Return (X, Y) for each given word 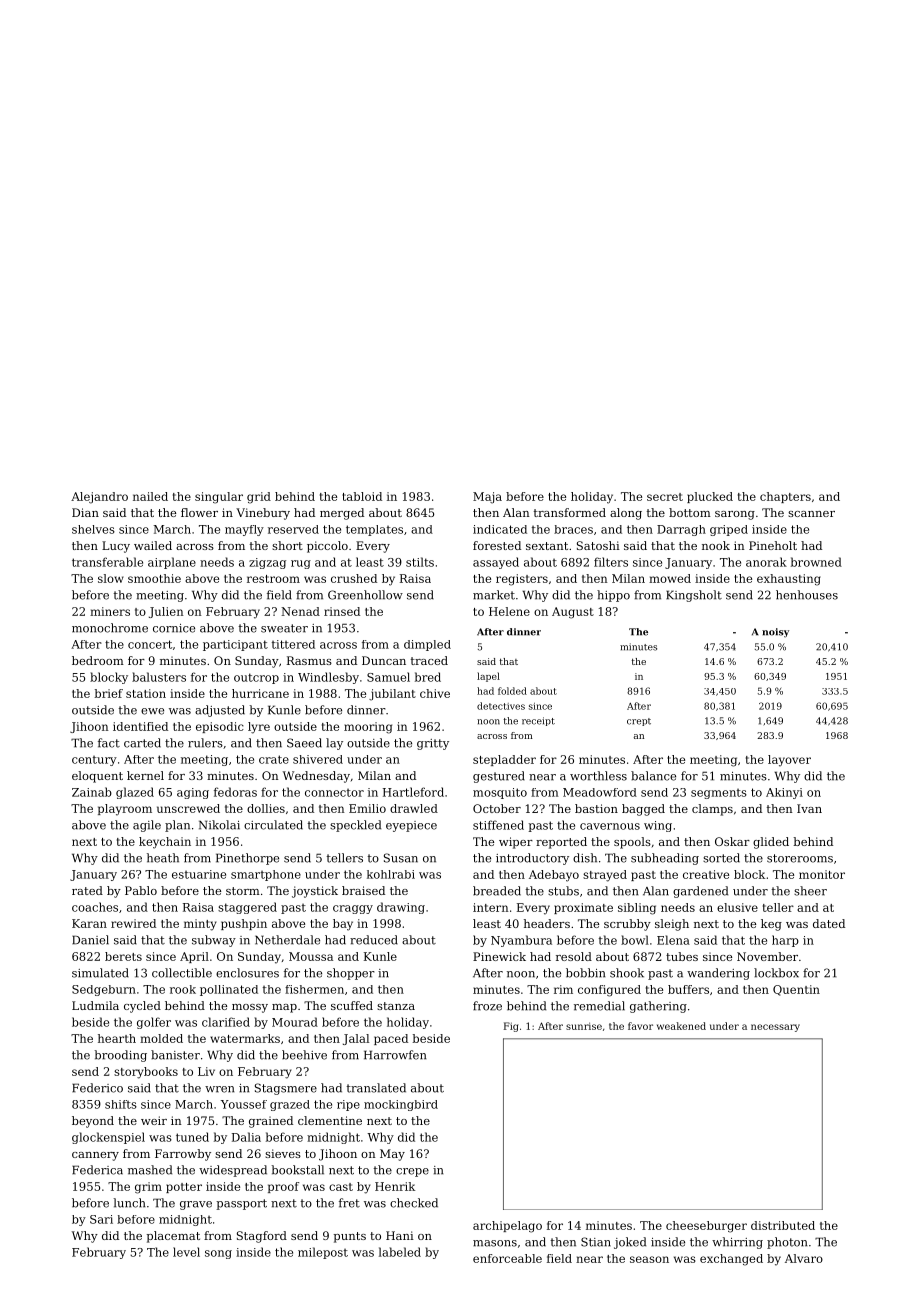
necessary (775, 1028)
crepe (412, 1172)
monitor (822, 874)
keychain (165, 843)
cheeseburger (706, 1227)
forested (497, 545)
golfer (154, 1023)
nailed (150, 496)
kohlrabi (391, 874)
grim (148, 1188)
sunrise (584, 1026)
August (573, 613)
